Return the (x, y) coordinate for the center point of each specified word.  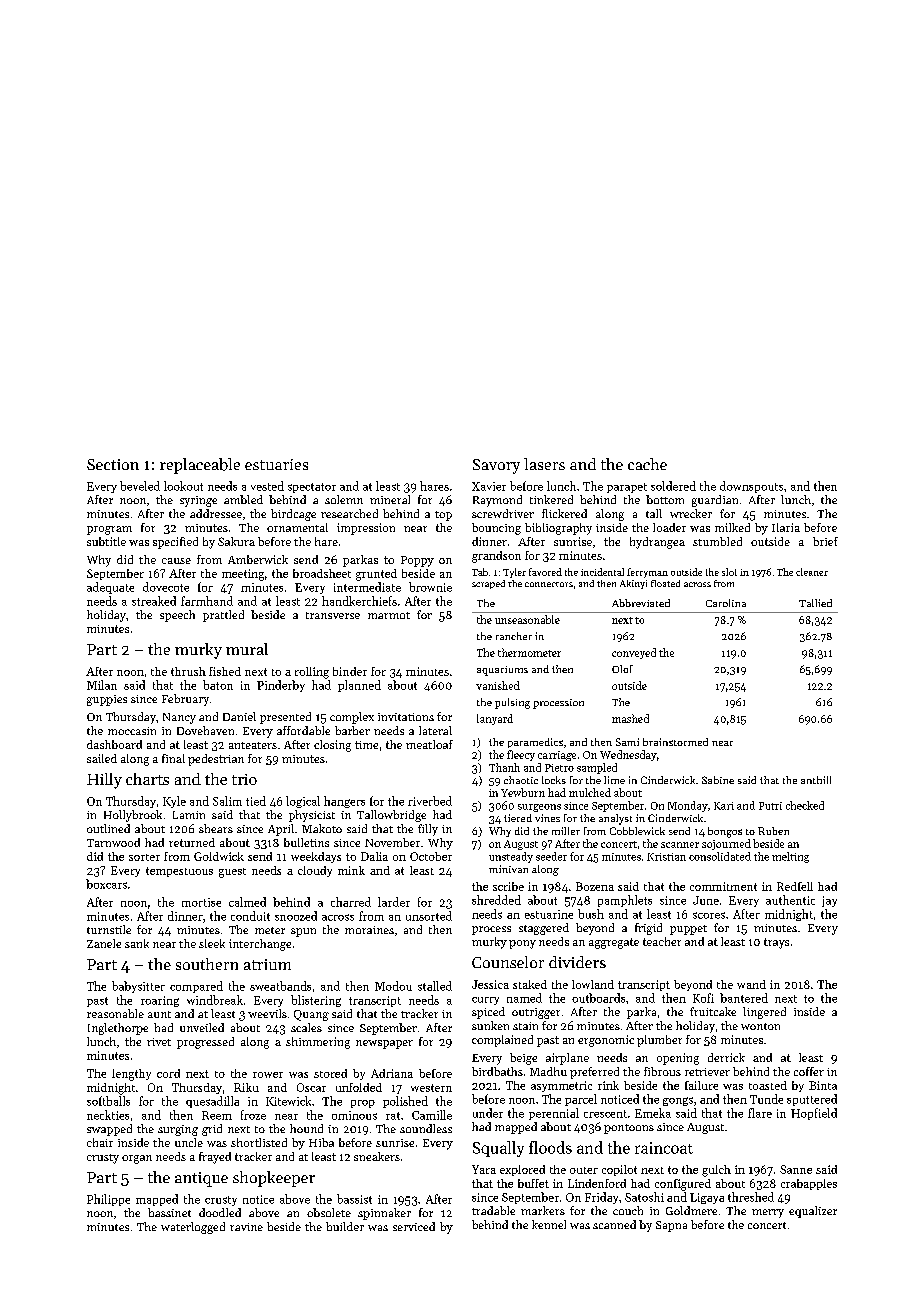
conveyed (634, 653)
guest (232, 873)
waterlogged (193, 1228)
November (392, 842)
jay (829, 901)
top (443, 516)
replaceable (200, 466)
